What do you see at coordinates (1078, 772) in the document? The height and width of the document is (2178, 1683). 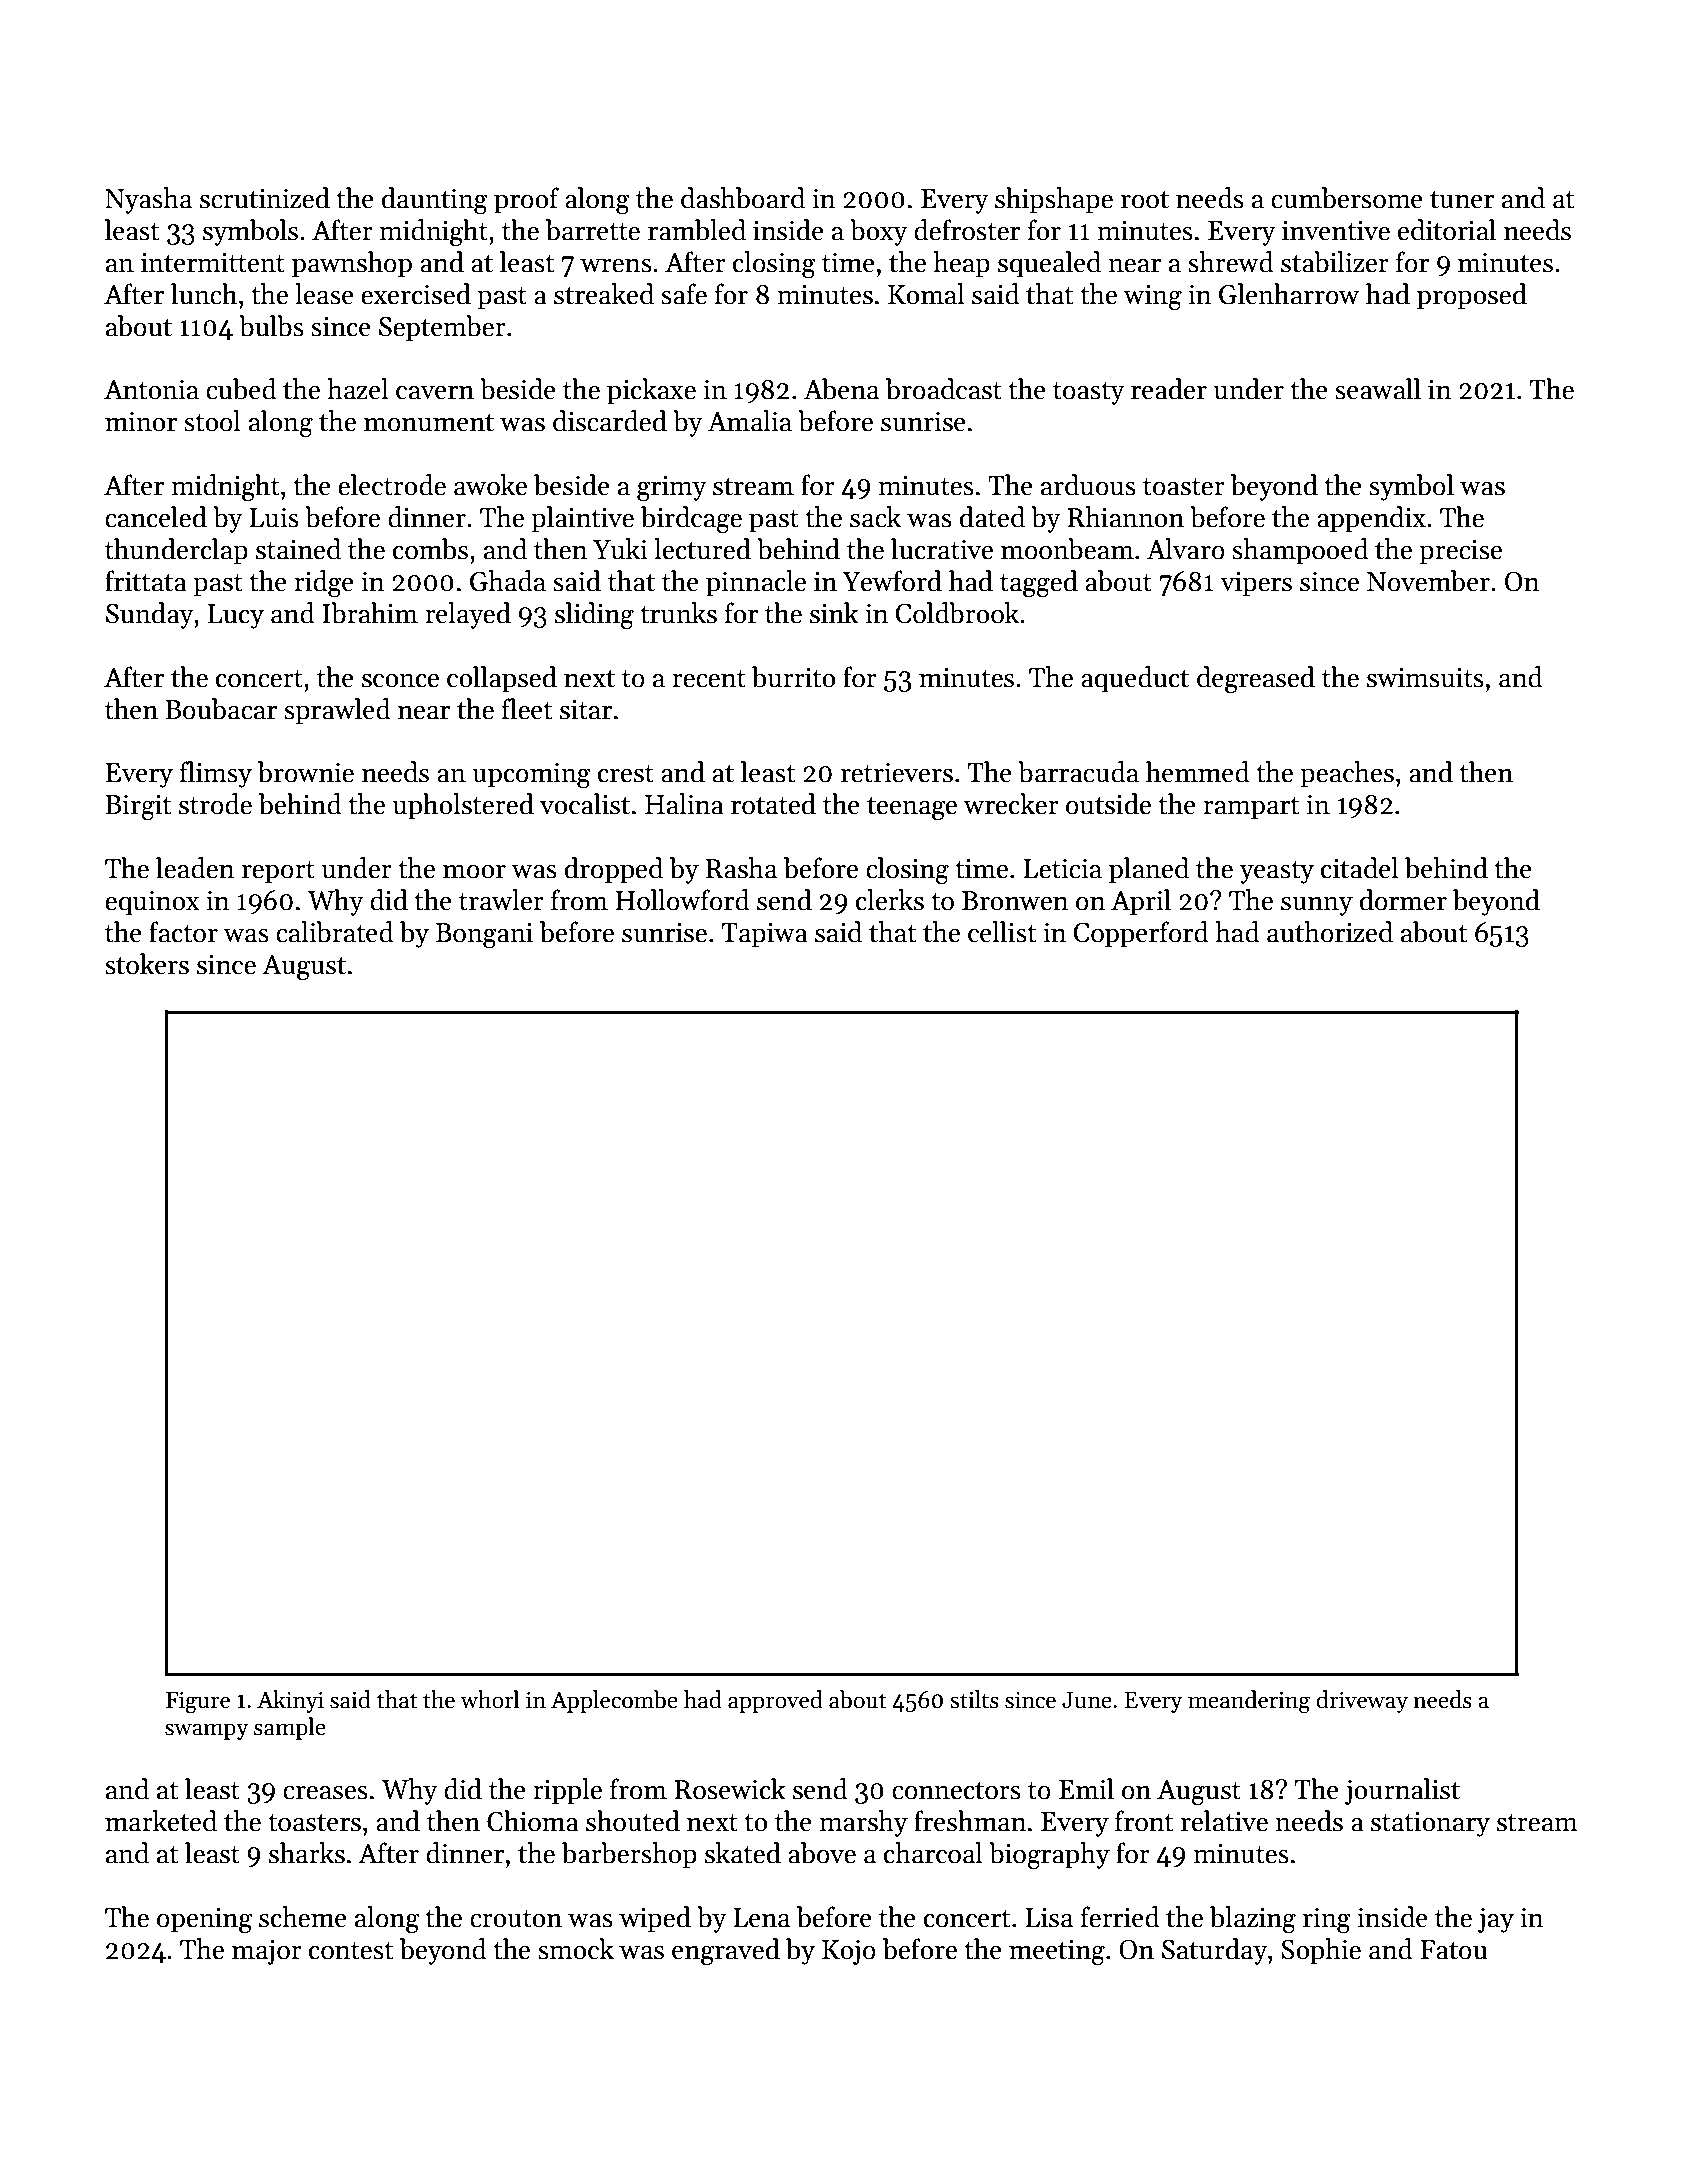 I see `barracuda` at bounding box center [1078, 772].
